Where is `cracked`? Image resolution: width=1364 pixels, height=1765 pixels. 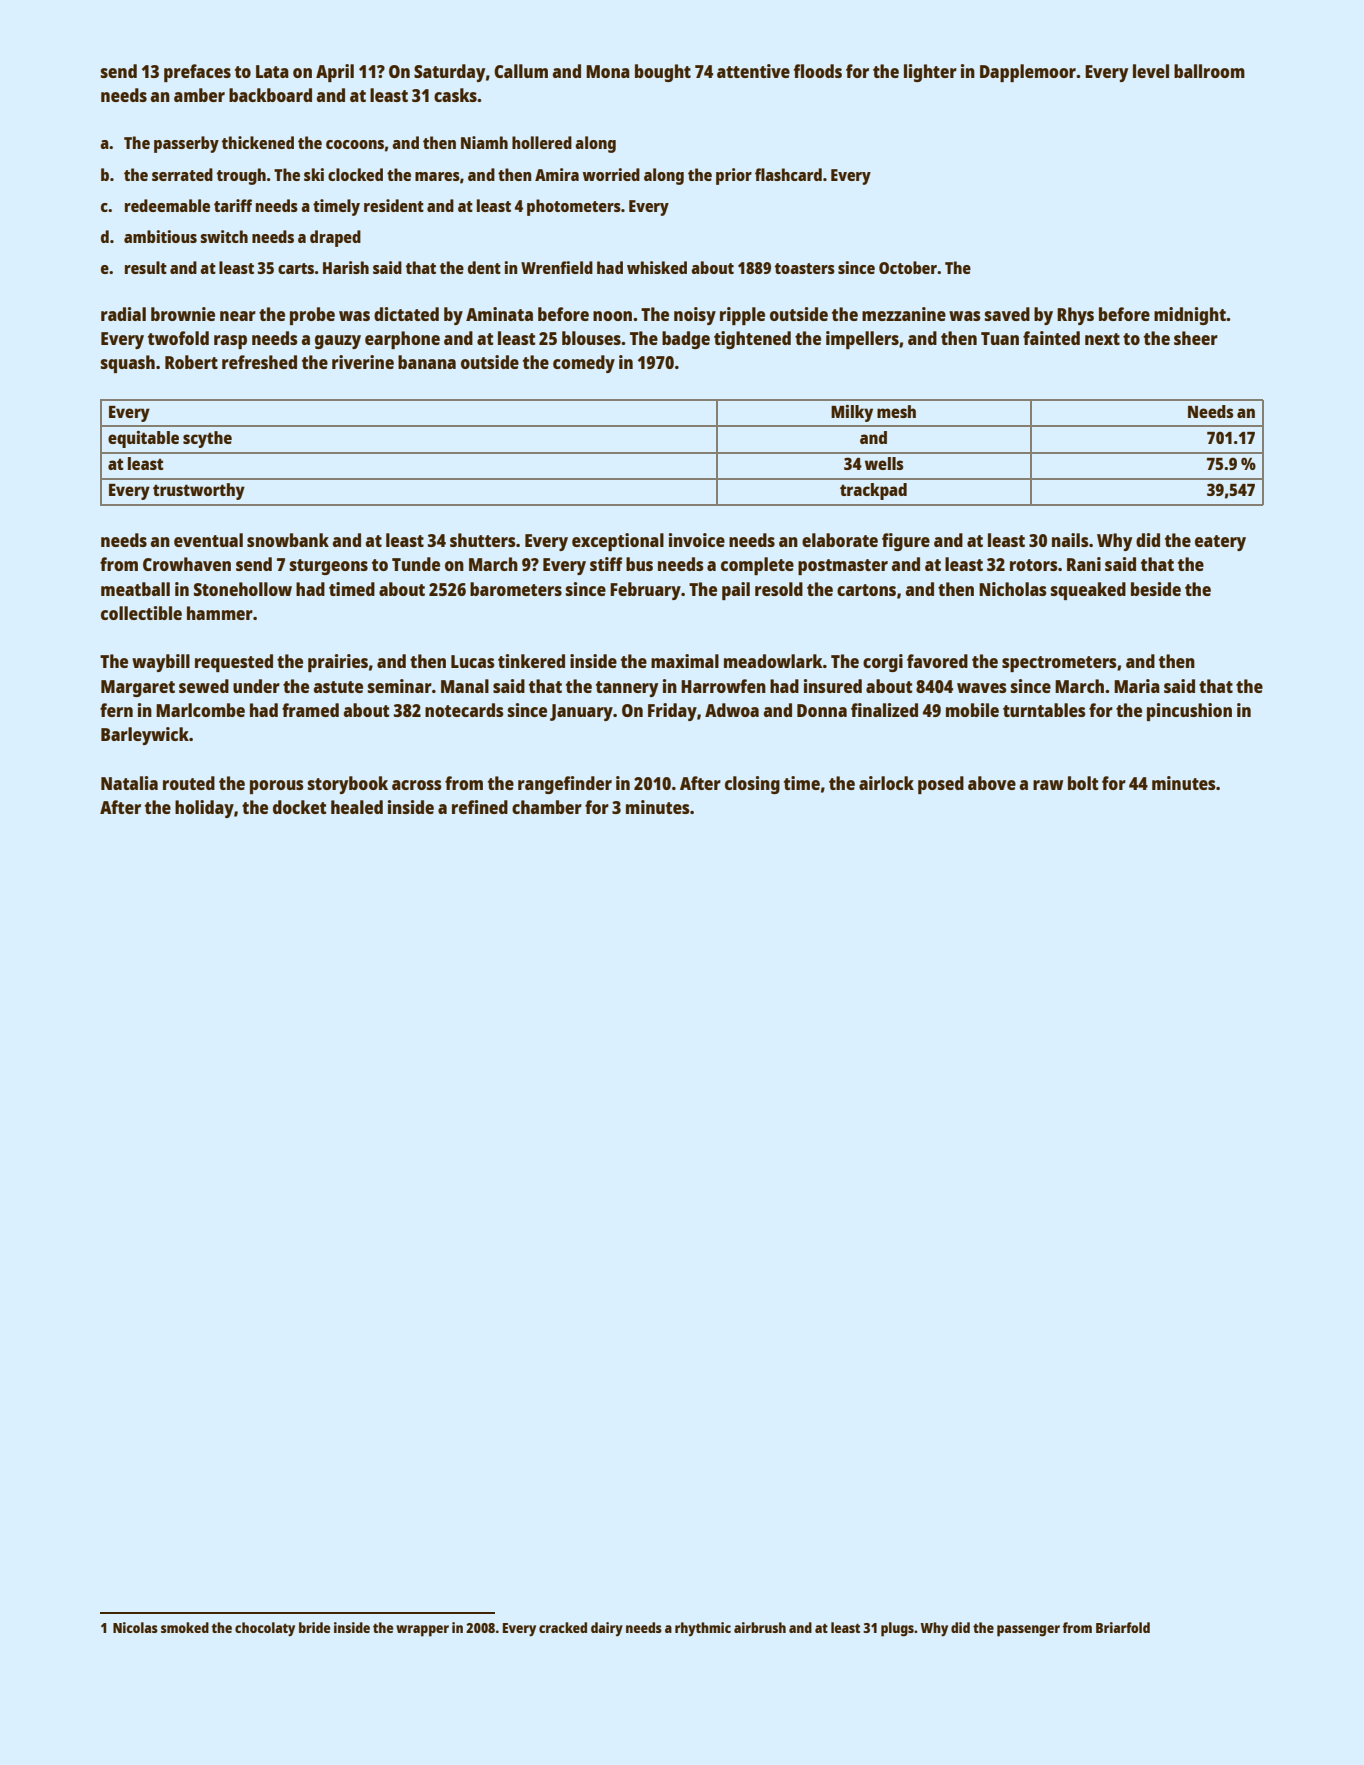
cracked is located at coordinates (563, 1627).
